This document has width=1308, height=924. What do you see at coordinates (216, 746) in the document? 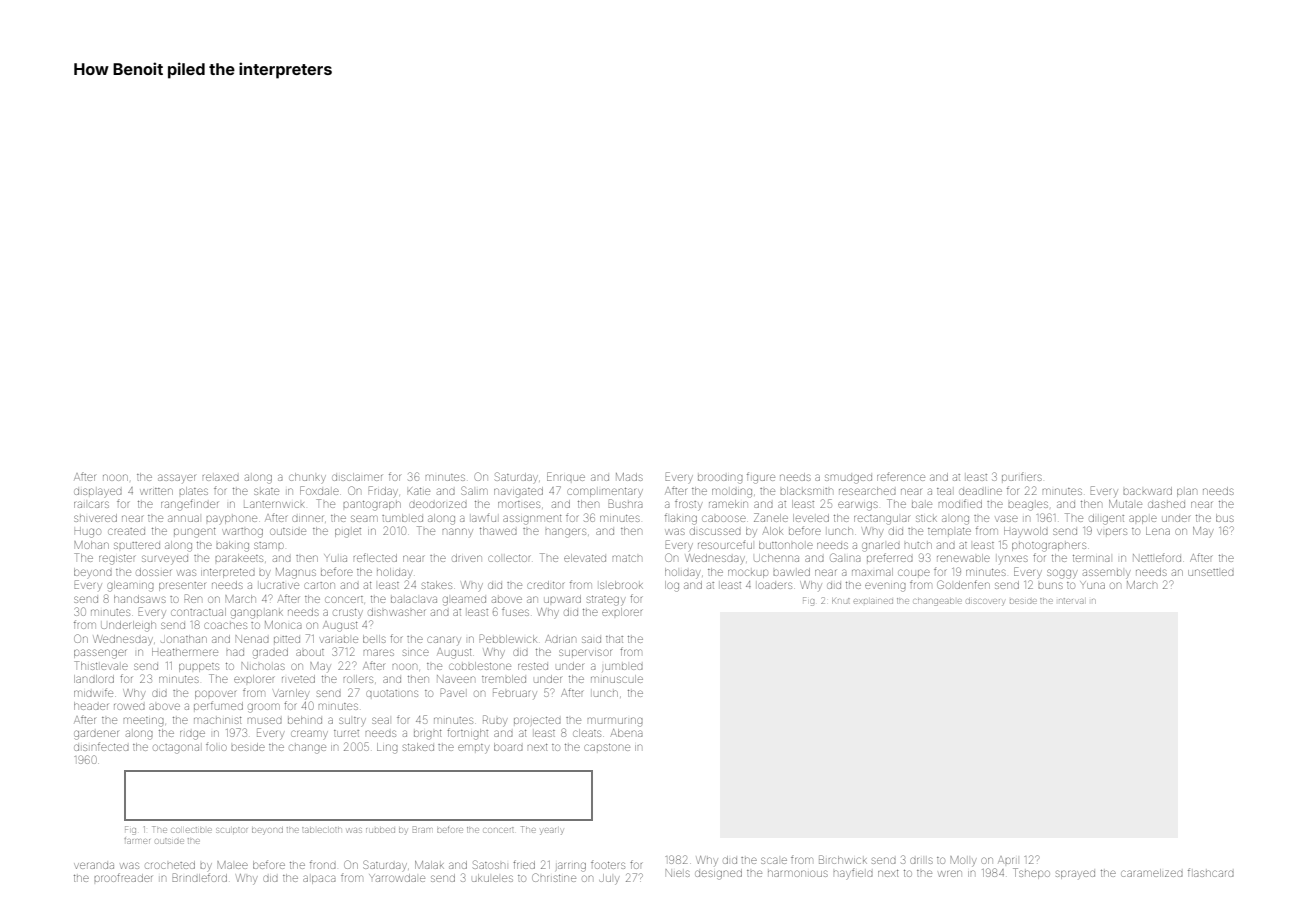
I see `folio` at bounding box center [216, 746].
